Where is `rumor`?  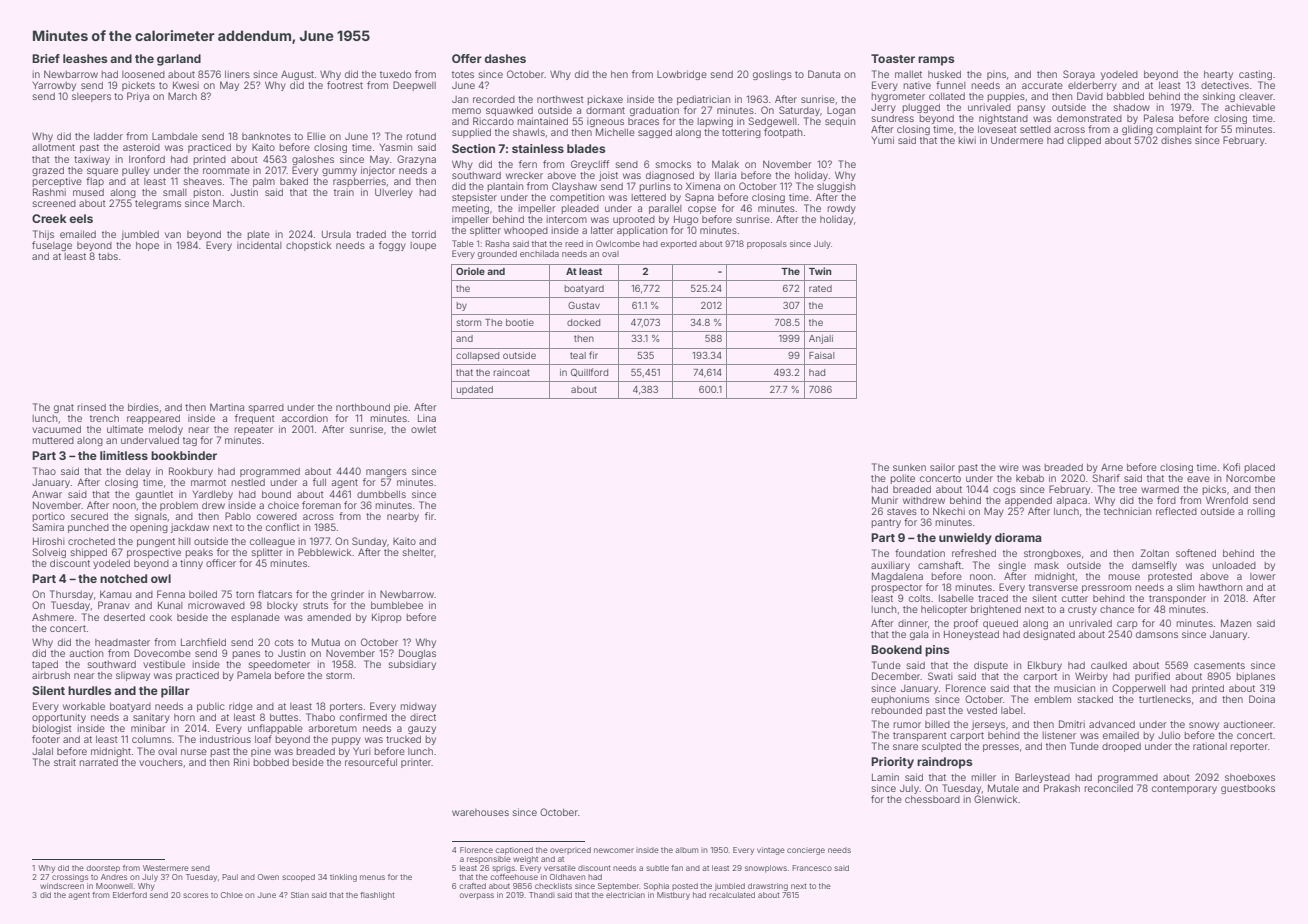
rumor is located at coordinates (907, 725).
